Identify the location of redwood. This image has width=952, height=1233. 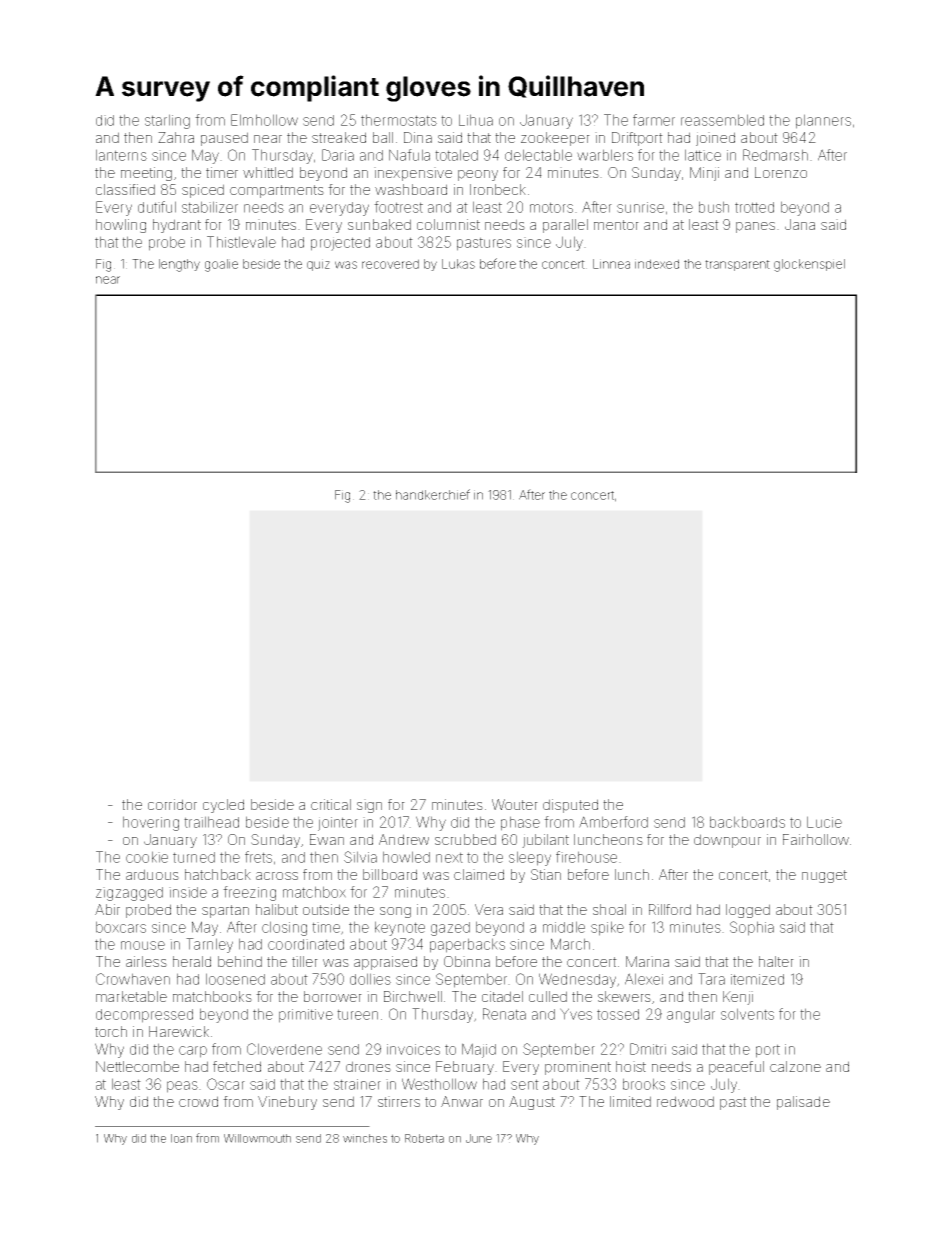
(685, 1101).
